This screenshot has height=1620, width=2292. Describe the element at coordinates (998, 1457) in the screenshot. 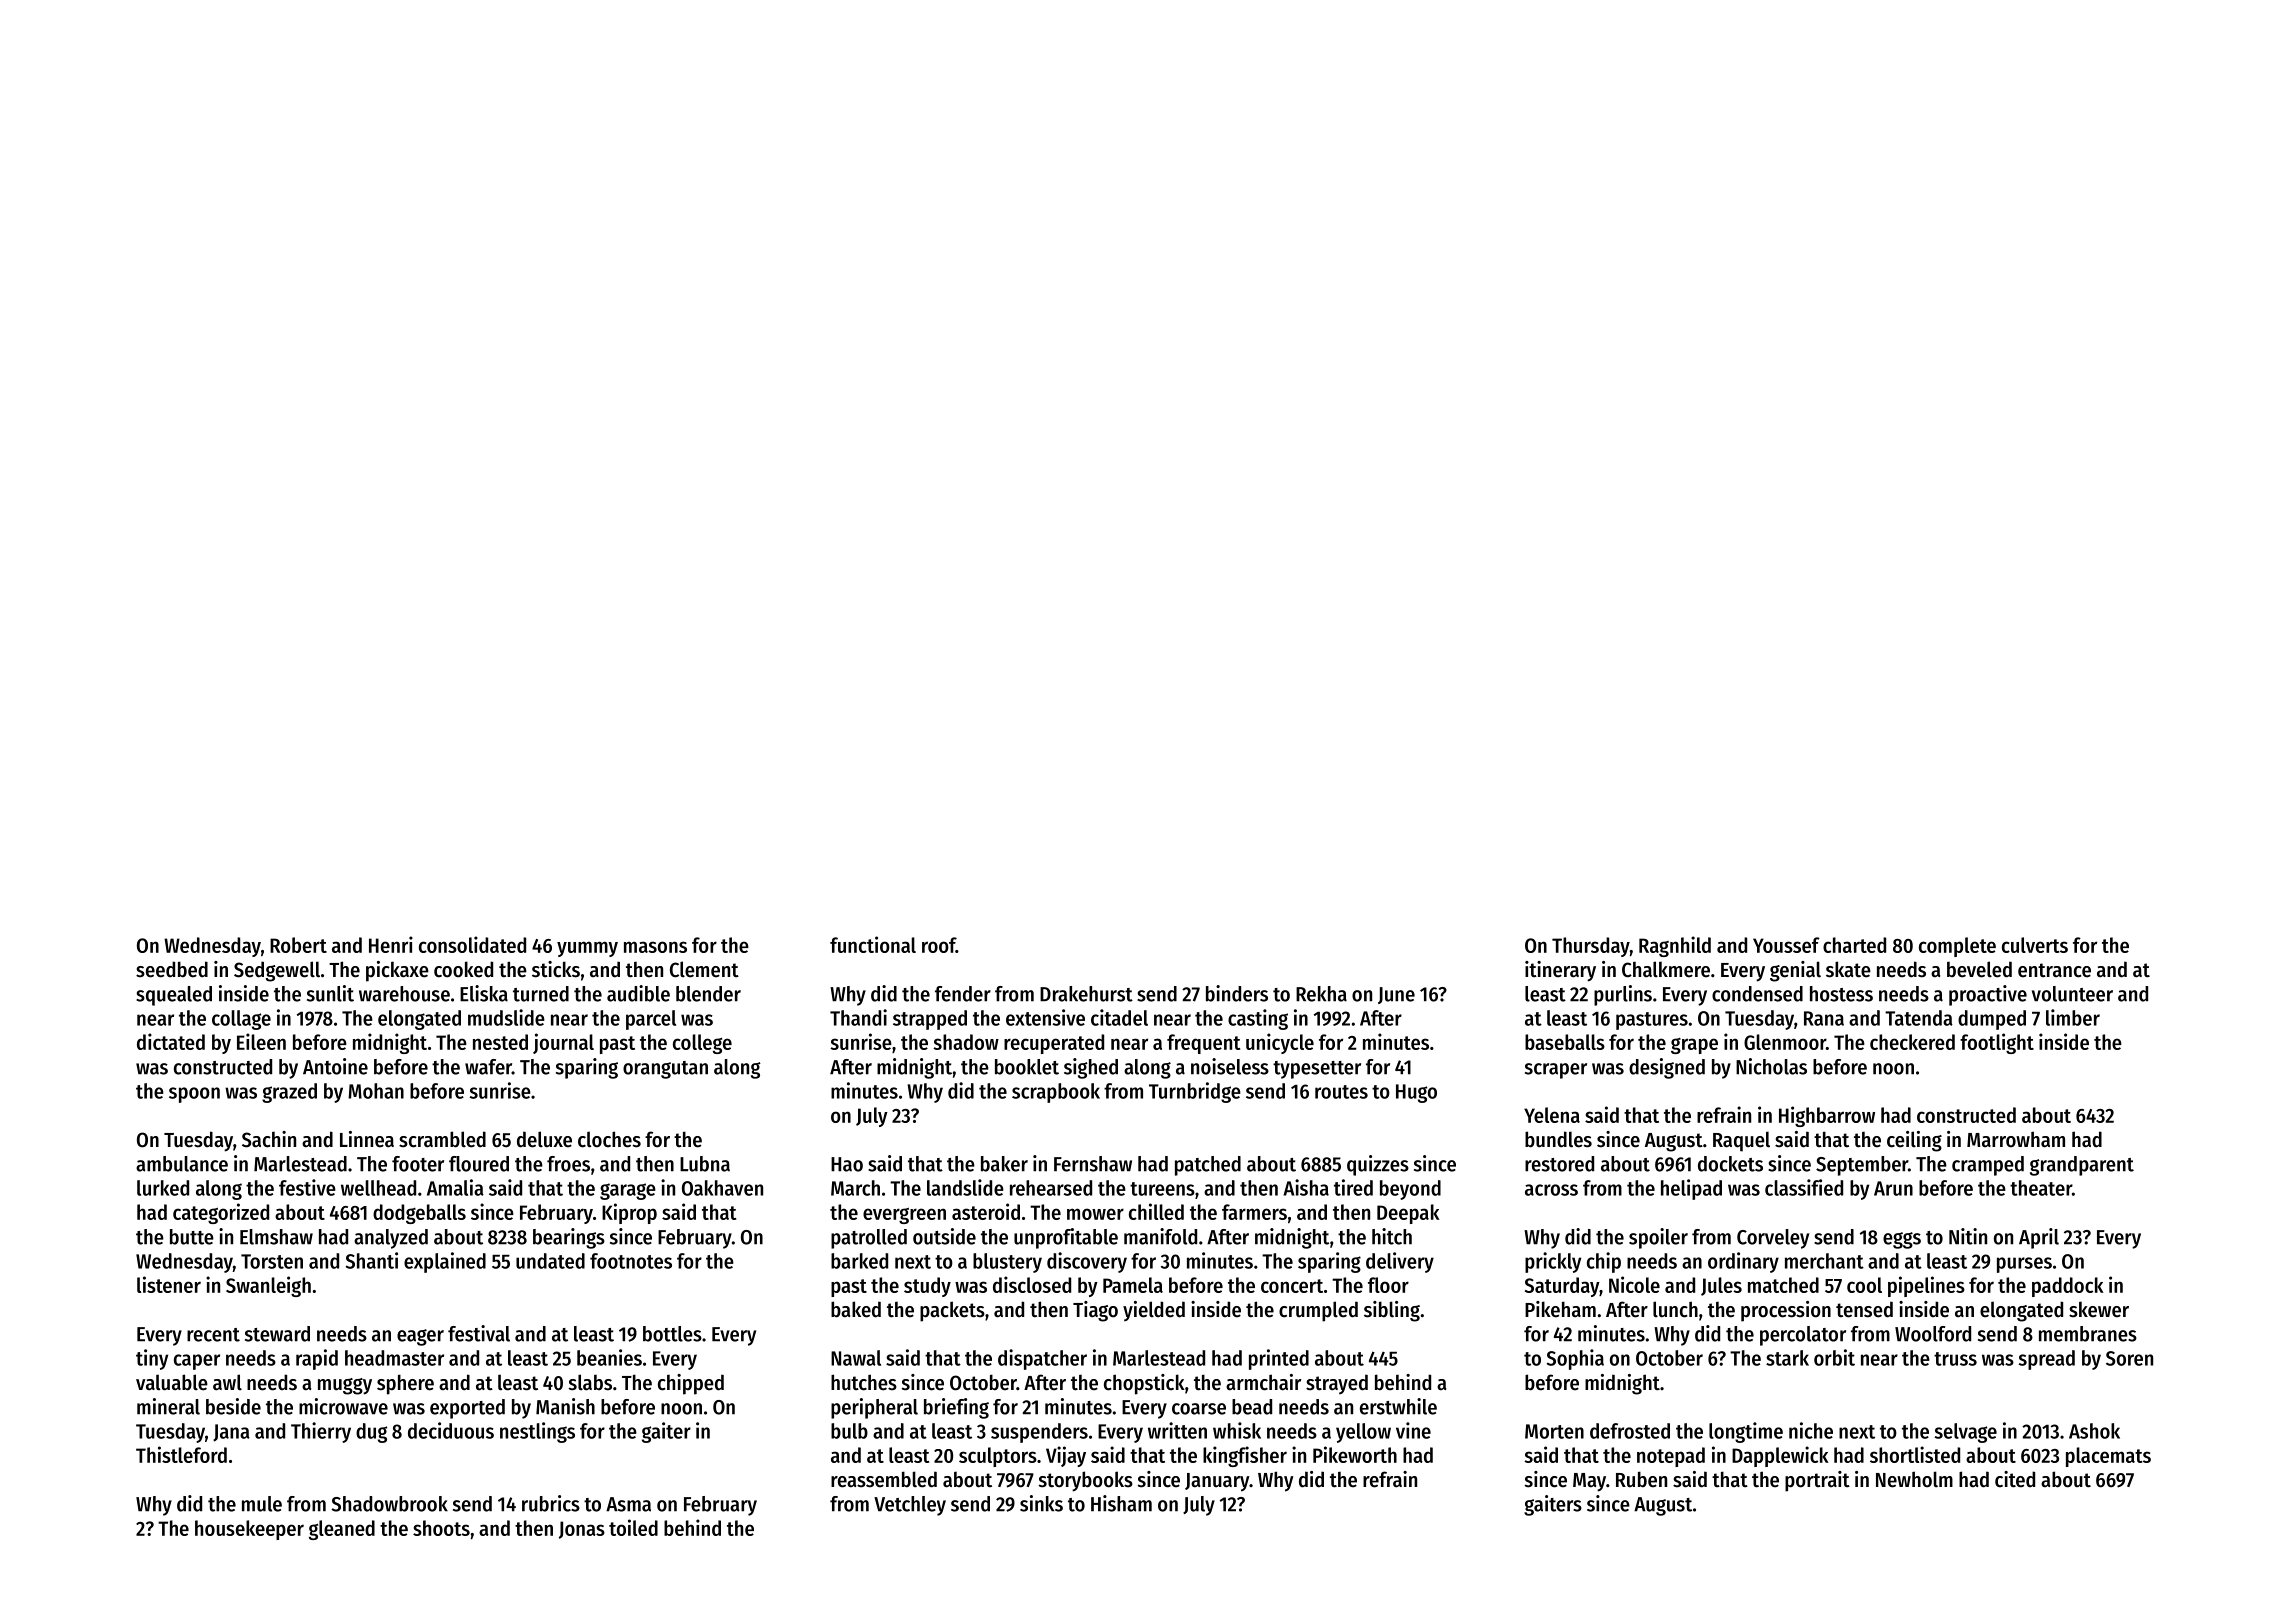

I see `sculptors` at that location.
